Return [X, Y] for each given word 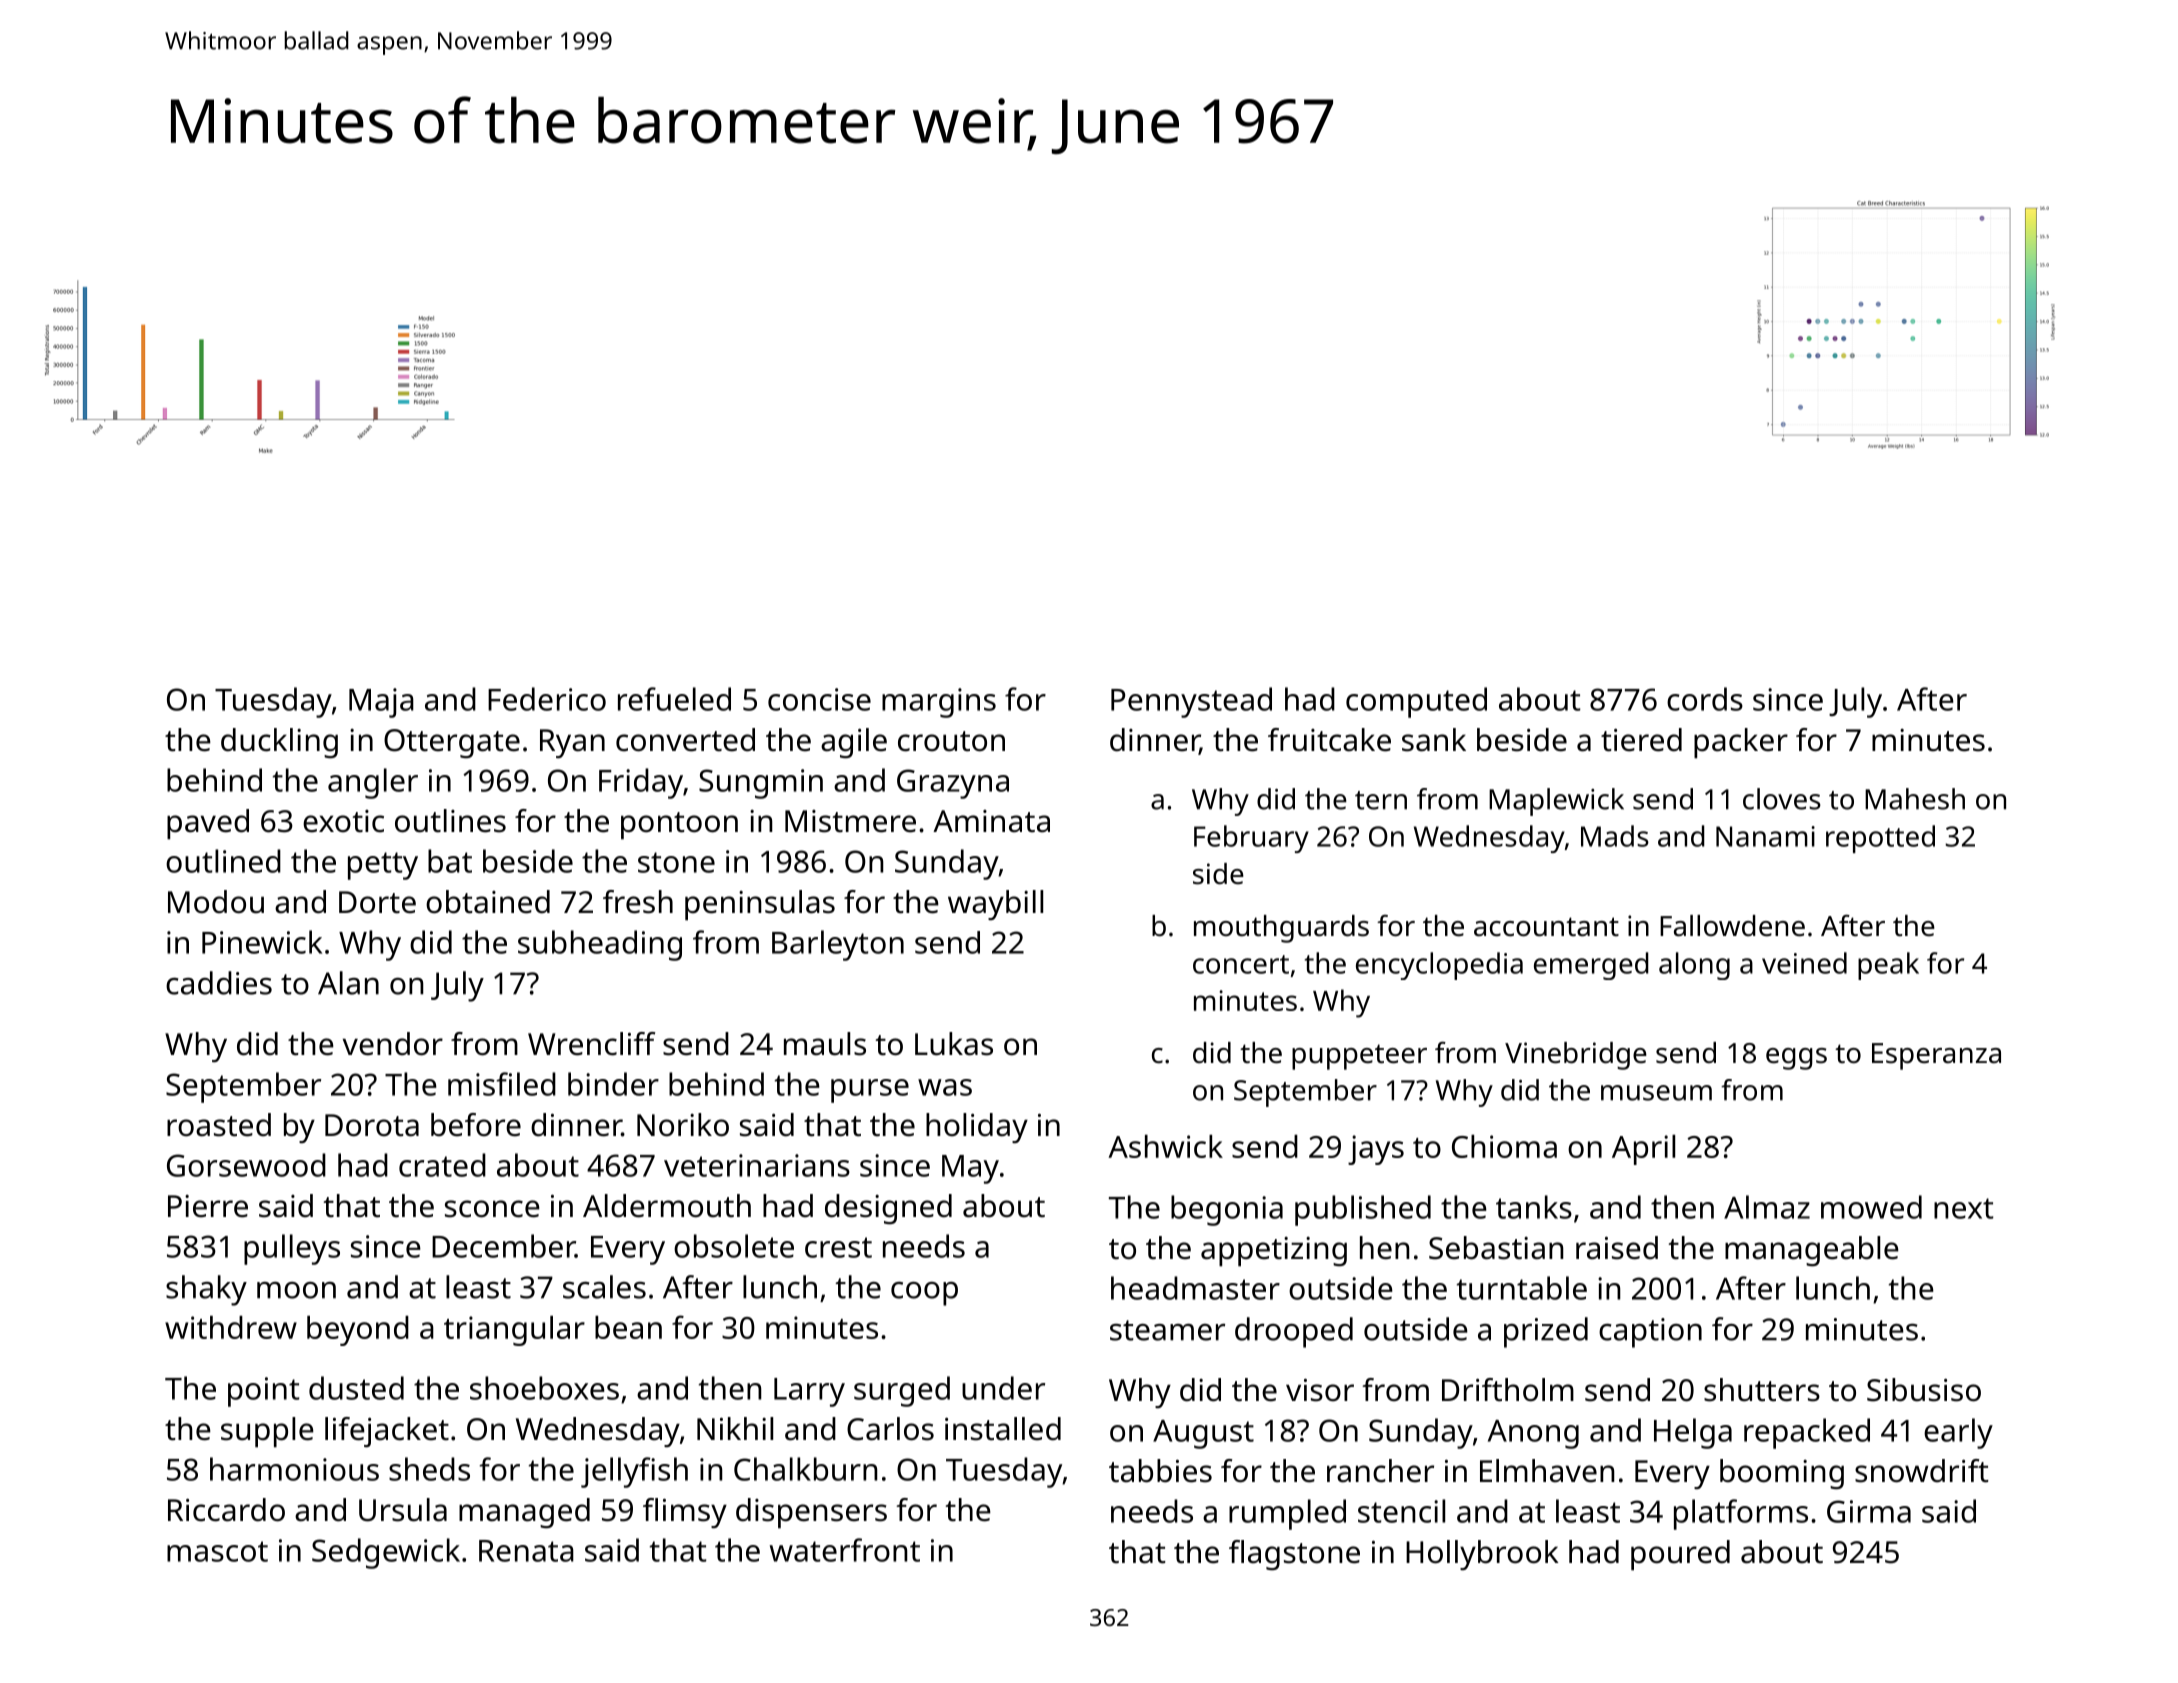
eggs [1796, 1059]
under [1003, 1388]
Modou [216, 902]
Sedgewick [386, 1553]
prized [1546, 1332]
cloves [1782, 799]
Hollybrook [1482, 1555]
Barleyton [838, 945]
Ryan [572, 743]
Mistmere [850, 821]
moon [296, 1290]
